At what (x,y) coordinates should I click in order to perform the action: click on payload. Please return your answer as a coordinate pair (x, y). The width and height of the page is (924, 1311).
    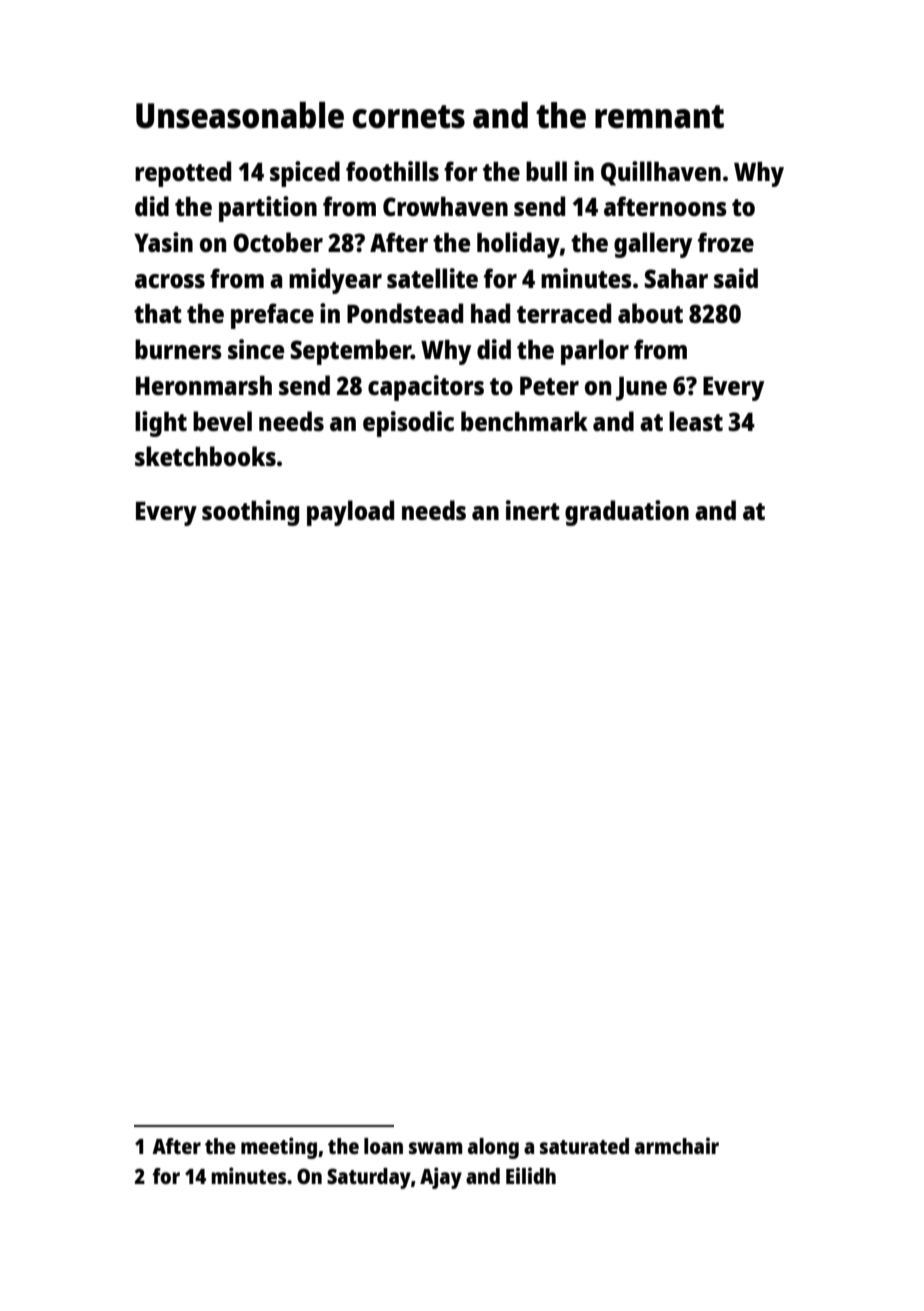
    Looking at the image, I should click on (350, 513).
